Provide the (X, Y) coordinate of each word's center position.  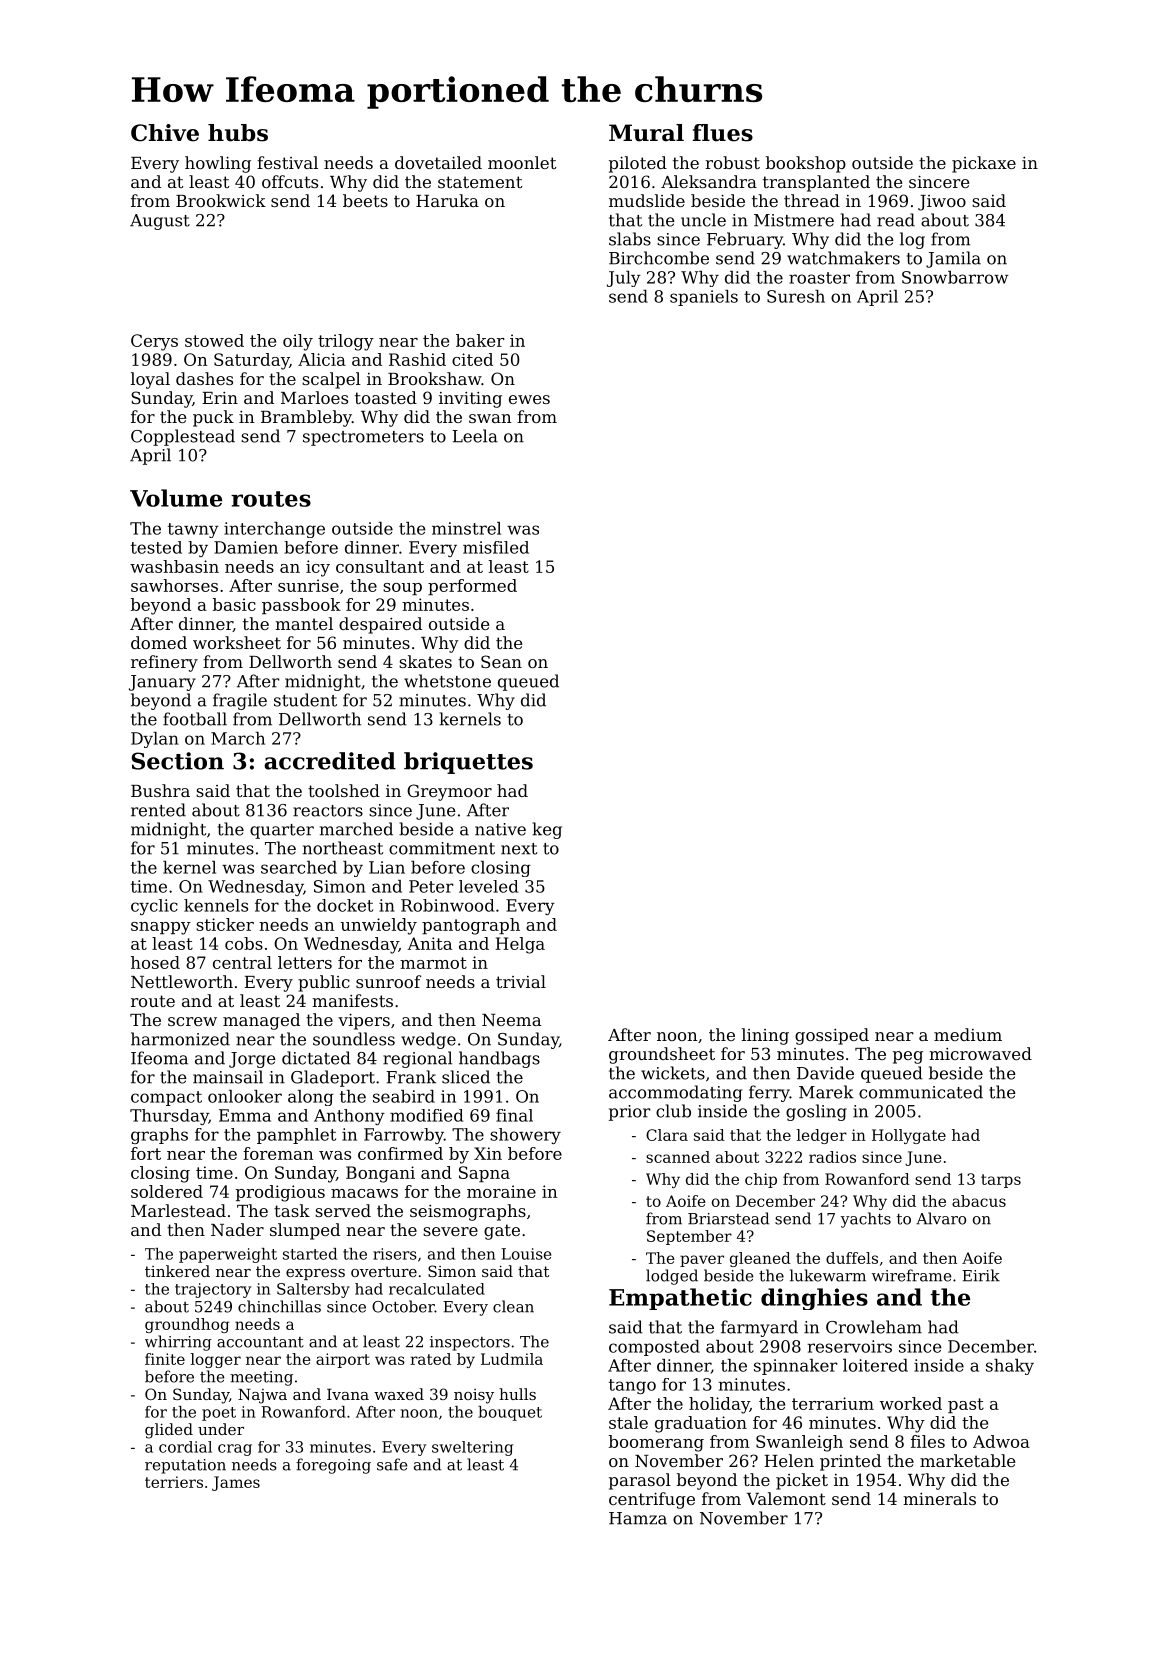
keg (547, 830)
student (305, 700)
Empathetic (680, 1299)
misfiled (496, 547)
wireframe (912, 1275)
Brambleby (306, 418)
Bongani (380, 1174)
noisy (474, 1396)
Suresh (796, 296)
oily (298, 342)
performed (472, 587)
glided (169, 1431)
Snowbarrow (955, 277)
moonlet (522, 162)
